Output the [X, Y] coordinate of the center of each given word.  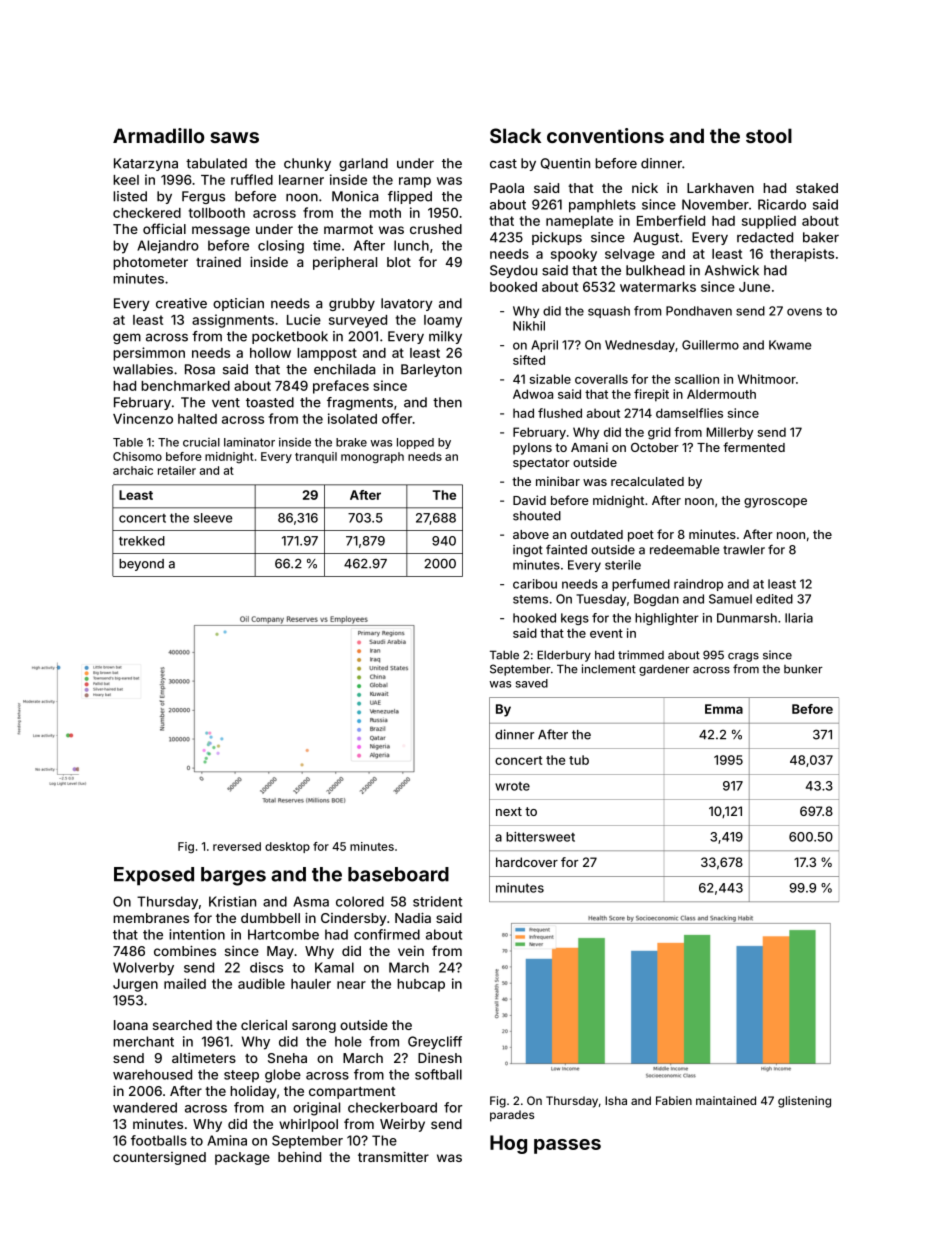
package [242, 1158]
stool [769, 135]
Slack [515, 135]
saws [234, 137]
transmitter [393, 1157]
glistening [804, 1102]
